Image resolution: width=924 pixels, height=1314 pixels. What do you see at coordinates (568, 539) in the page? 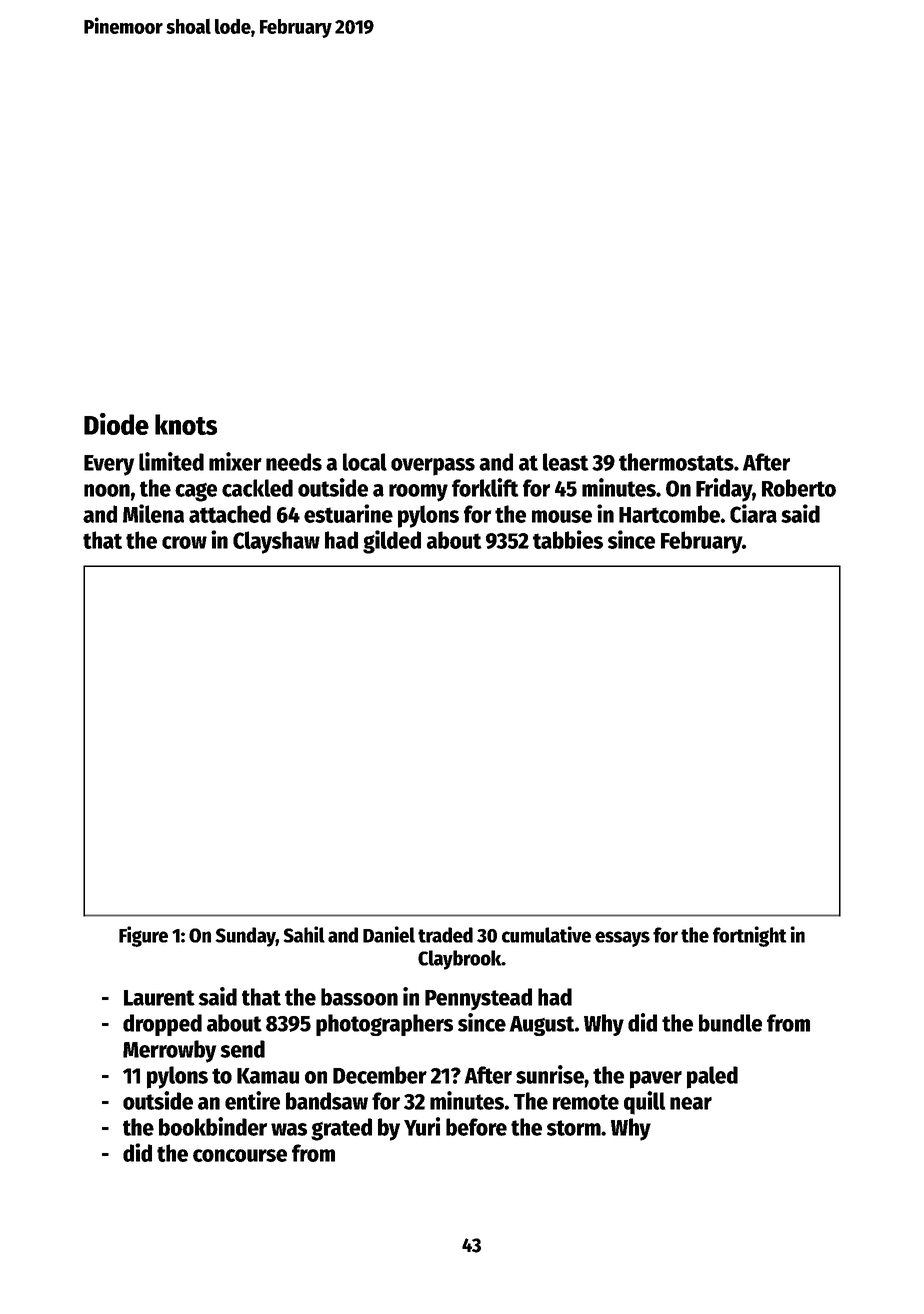
I see `tabbies` at bounding box center [568, 539].
